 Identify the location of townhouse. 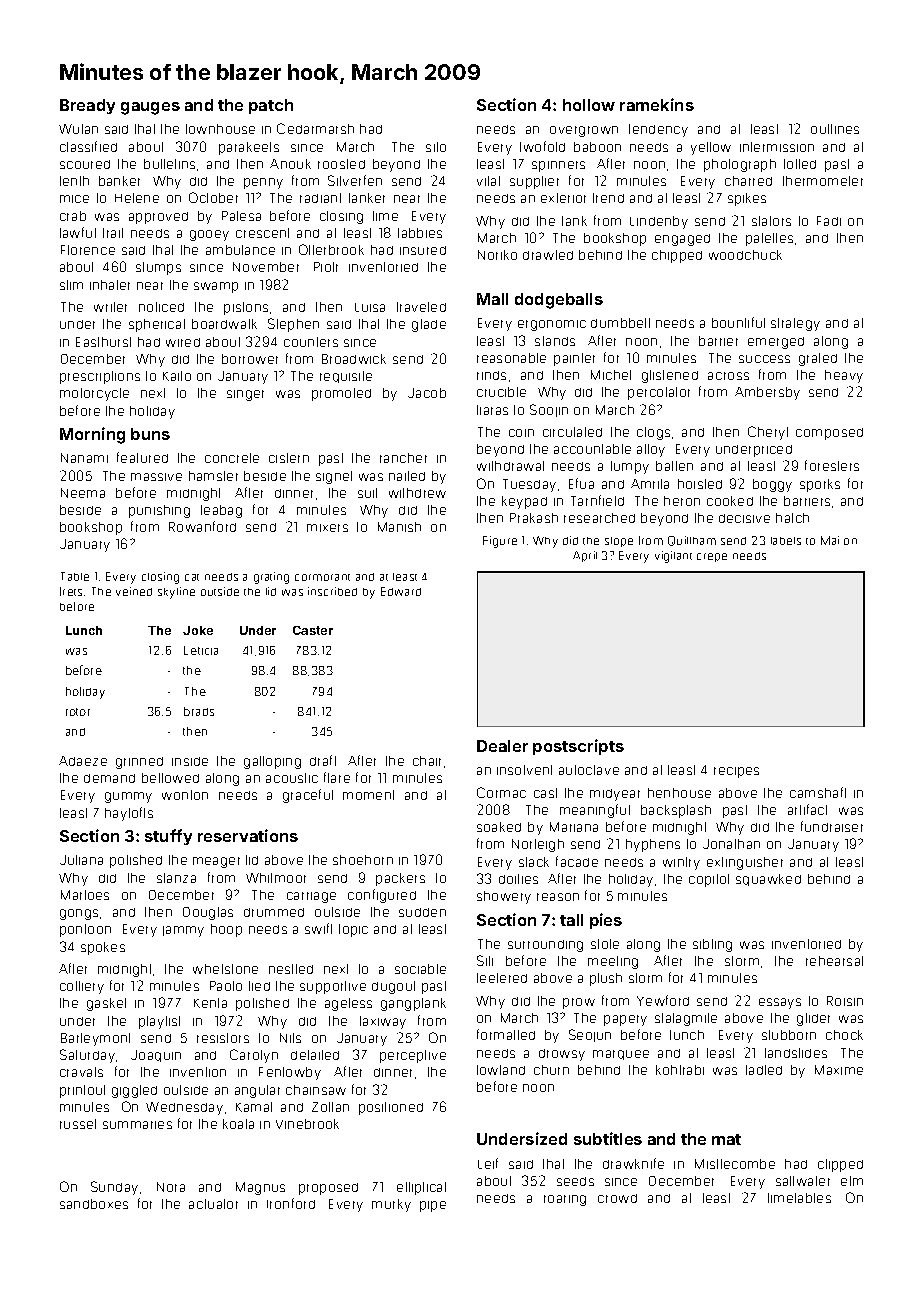
(220, 129).
